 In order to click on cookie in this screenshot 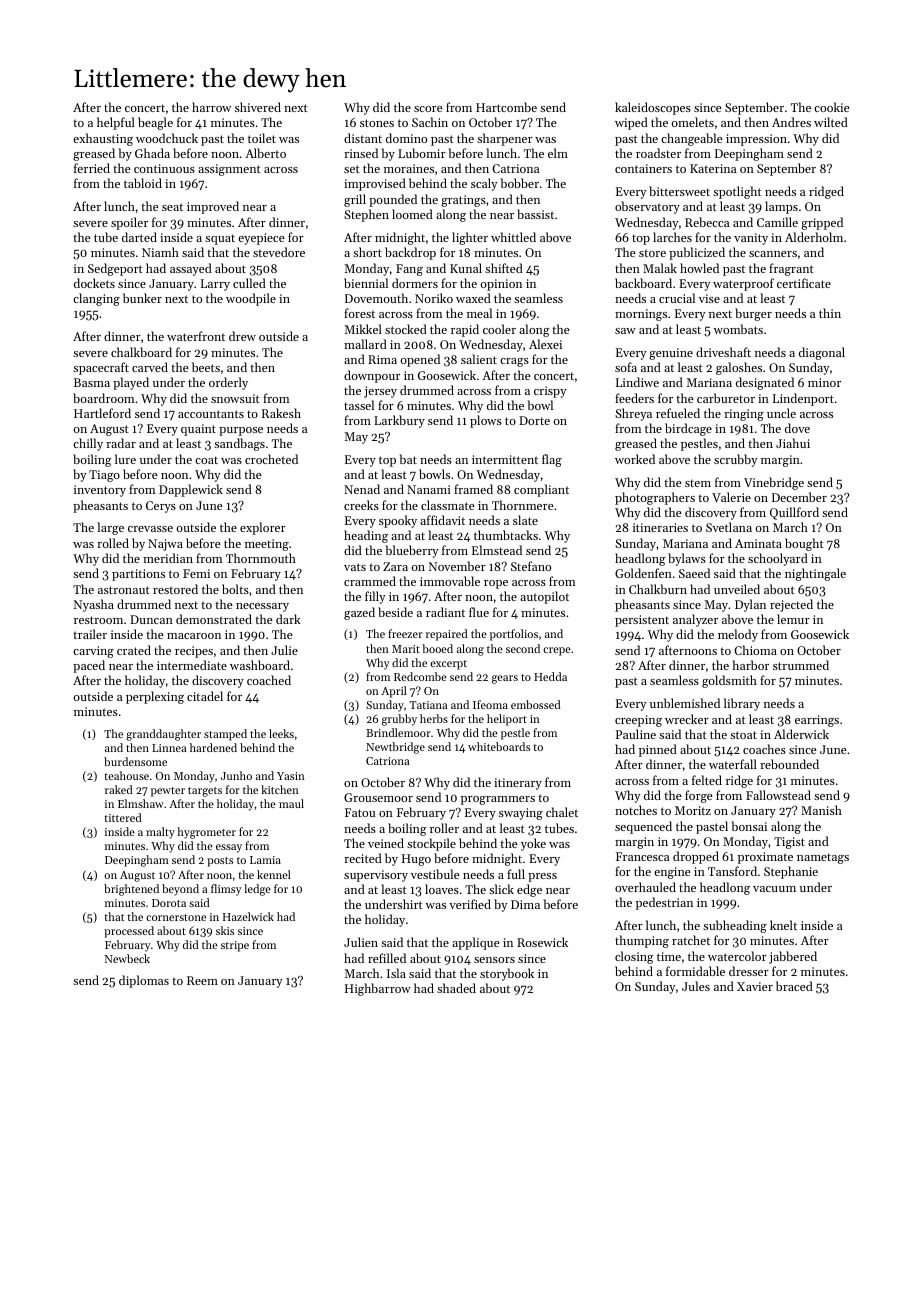, I will do `click(832, 107)`.
